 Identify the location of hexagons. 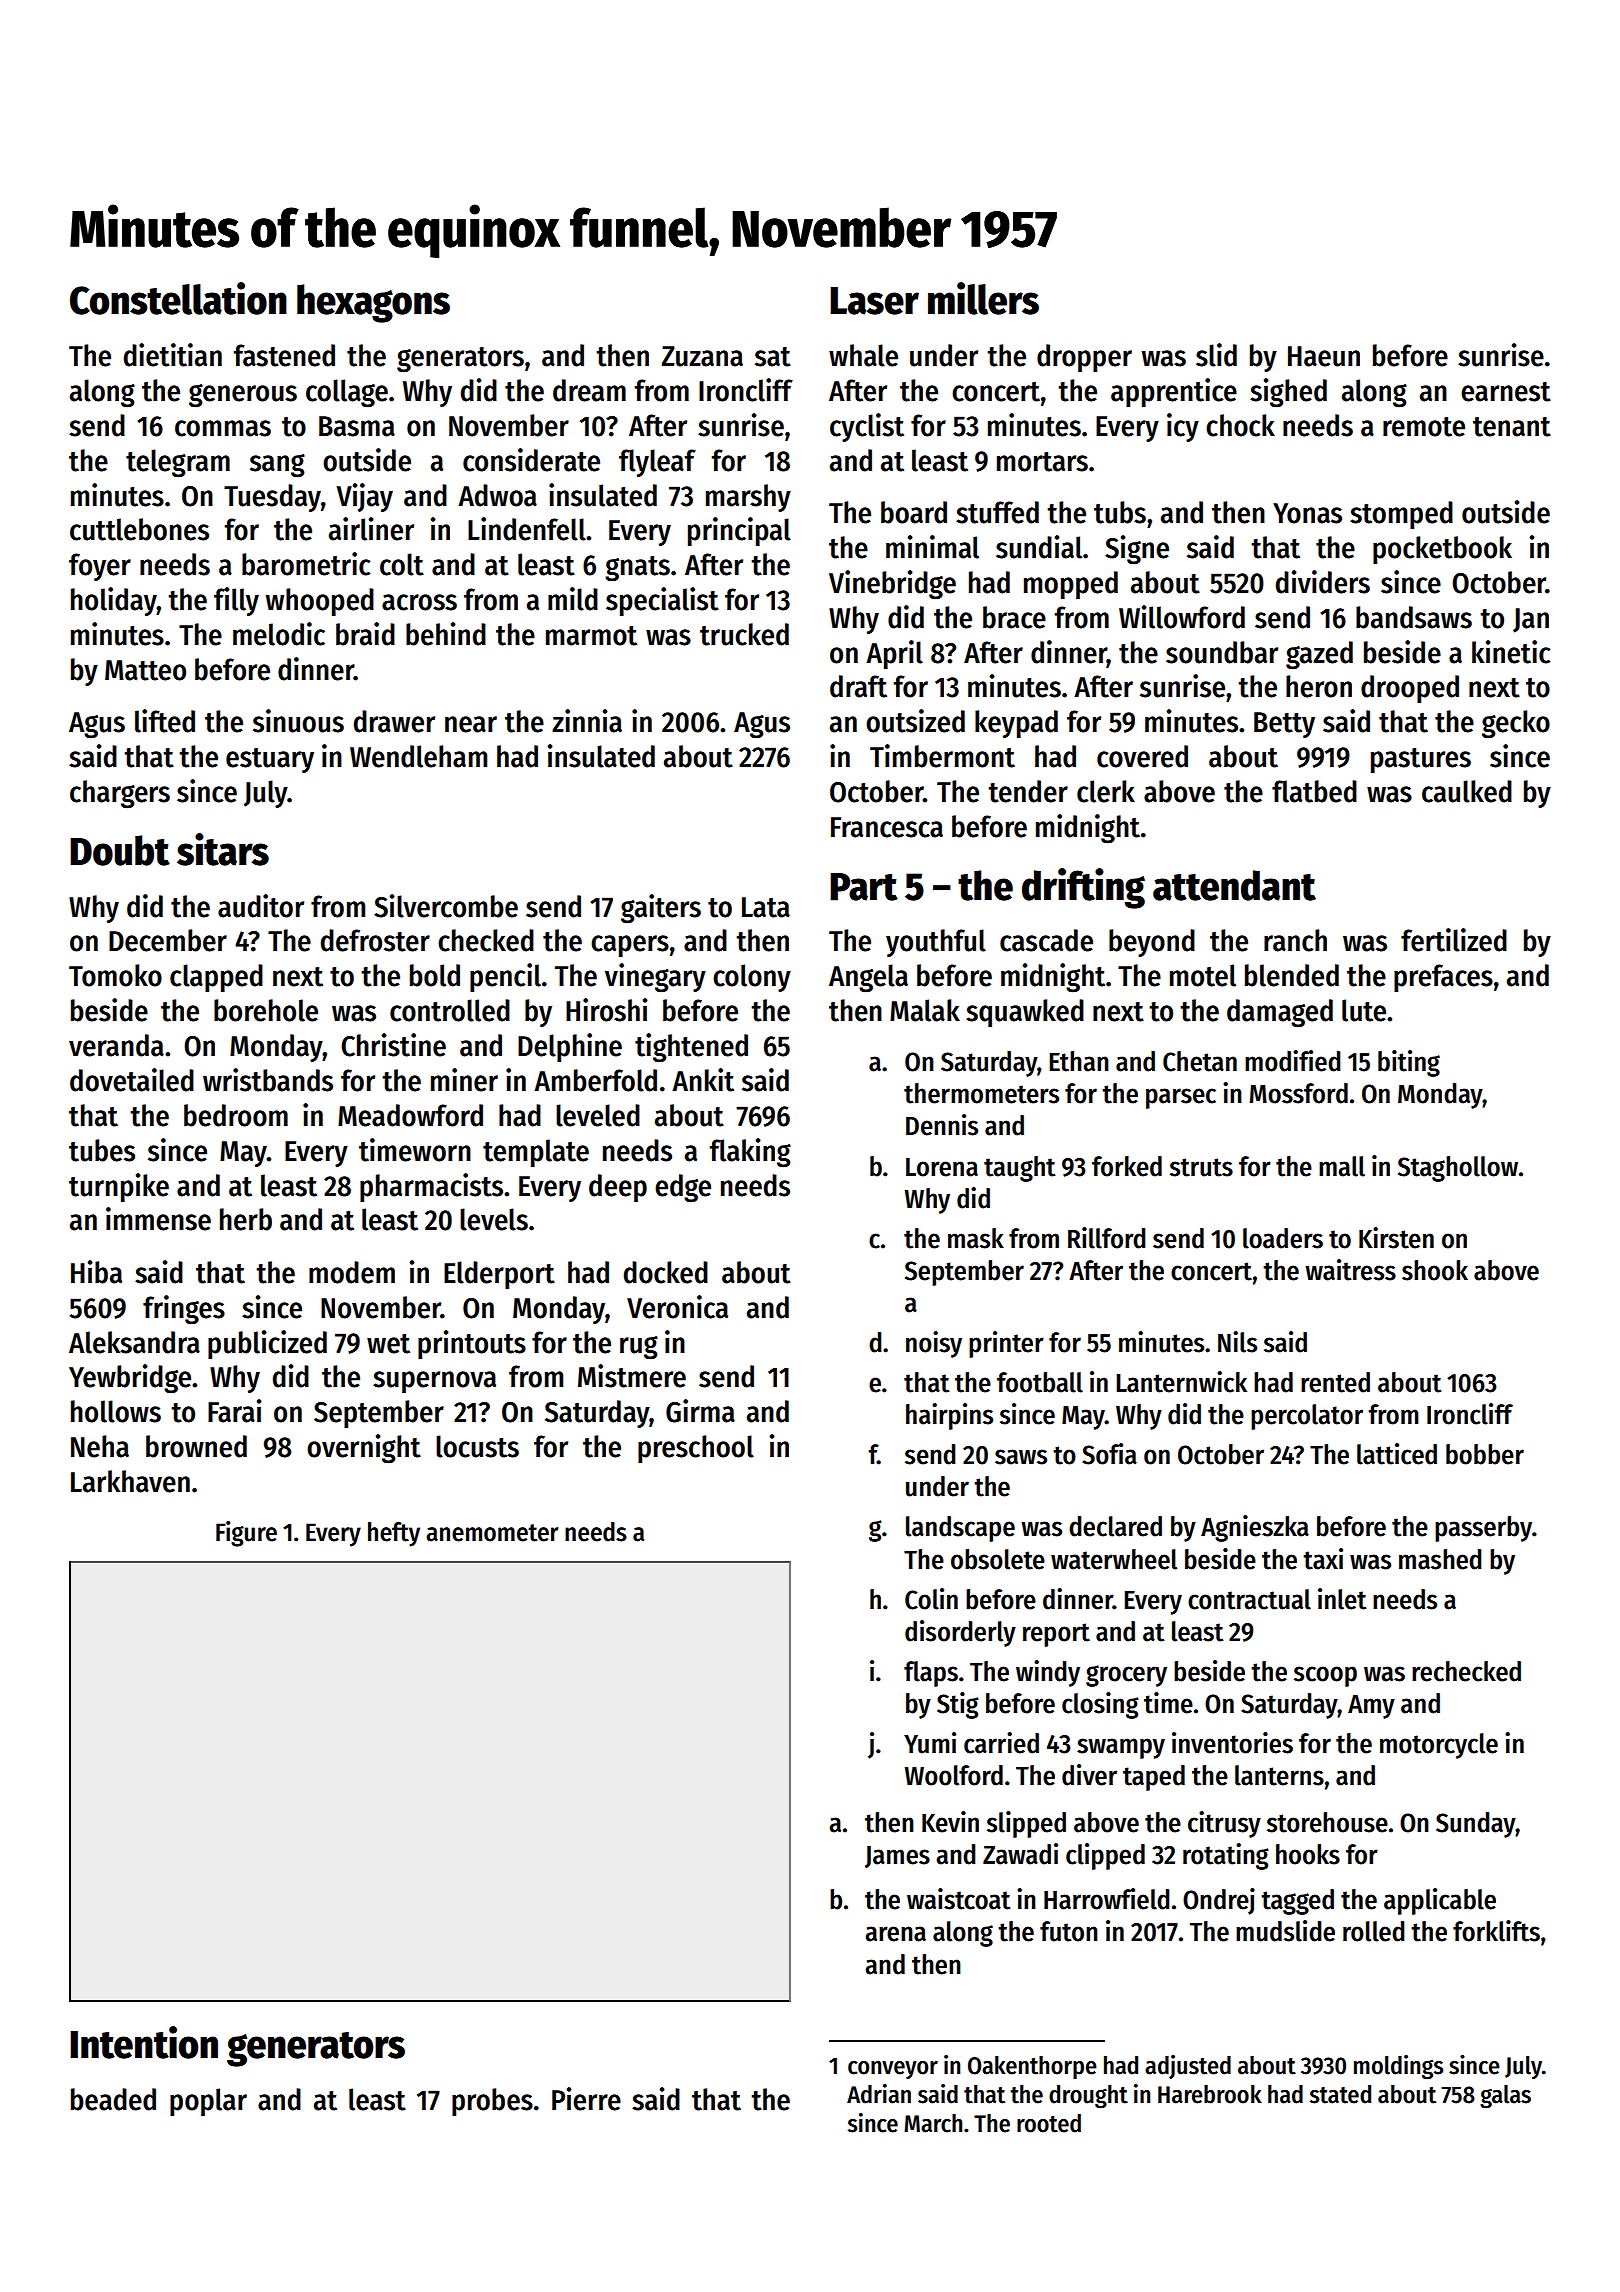
(373, 303).
